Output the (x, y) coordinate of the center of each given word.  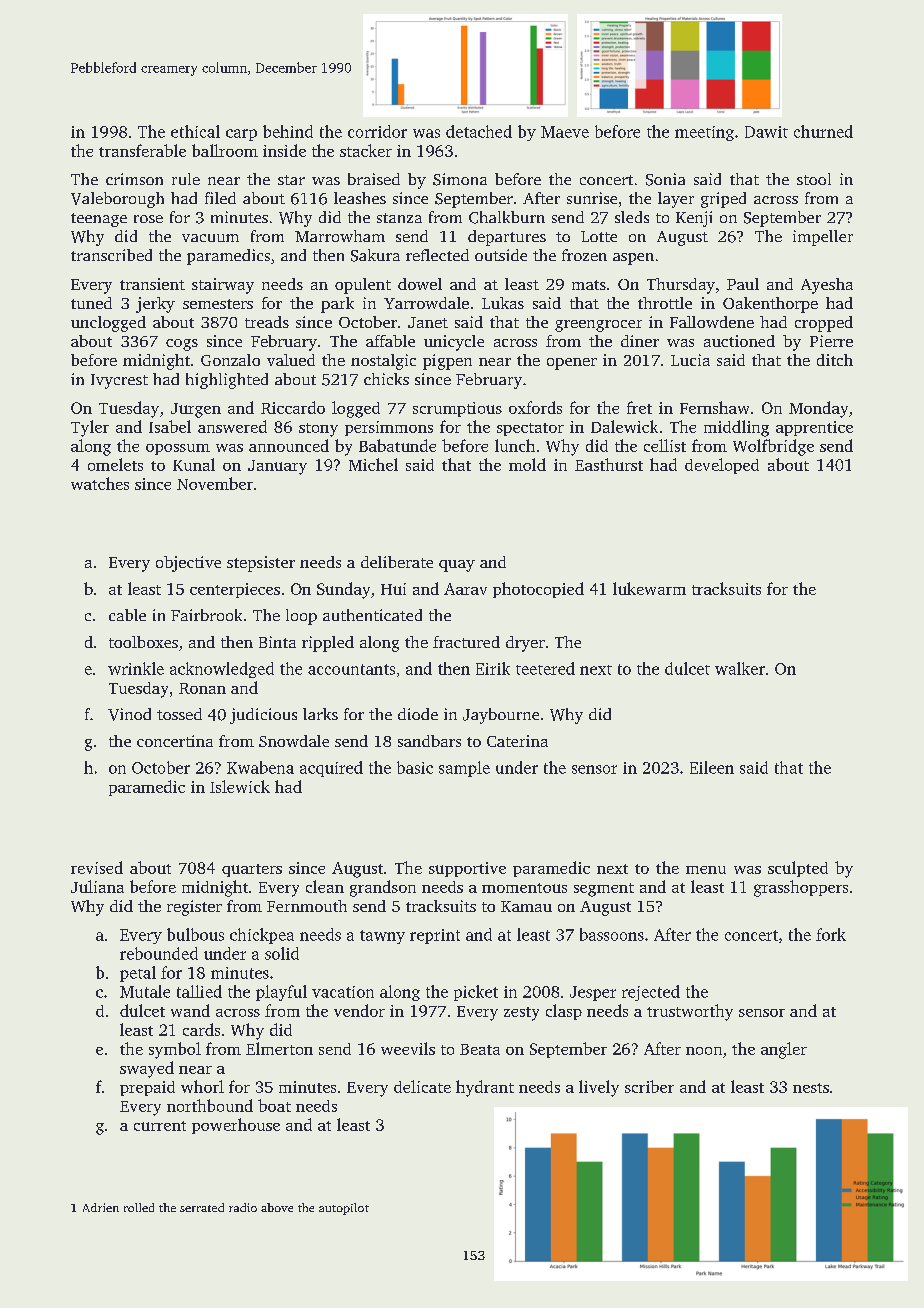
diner (640, 341)
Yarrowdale (426, 303)
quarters (252, 870)
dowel (420, 284)
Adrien (101, 1207)
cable (127, 615)
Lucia (690, 360)
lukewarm (649, 588)
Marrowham (340, 236)
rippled (328, 644)
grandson (383, 888)
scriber (649, 1086)
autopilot (344, 1209)
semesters (218, 304)
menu (706, 870)
